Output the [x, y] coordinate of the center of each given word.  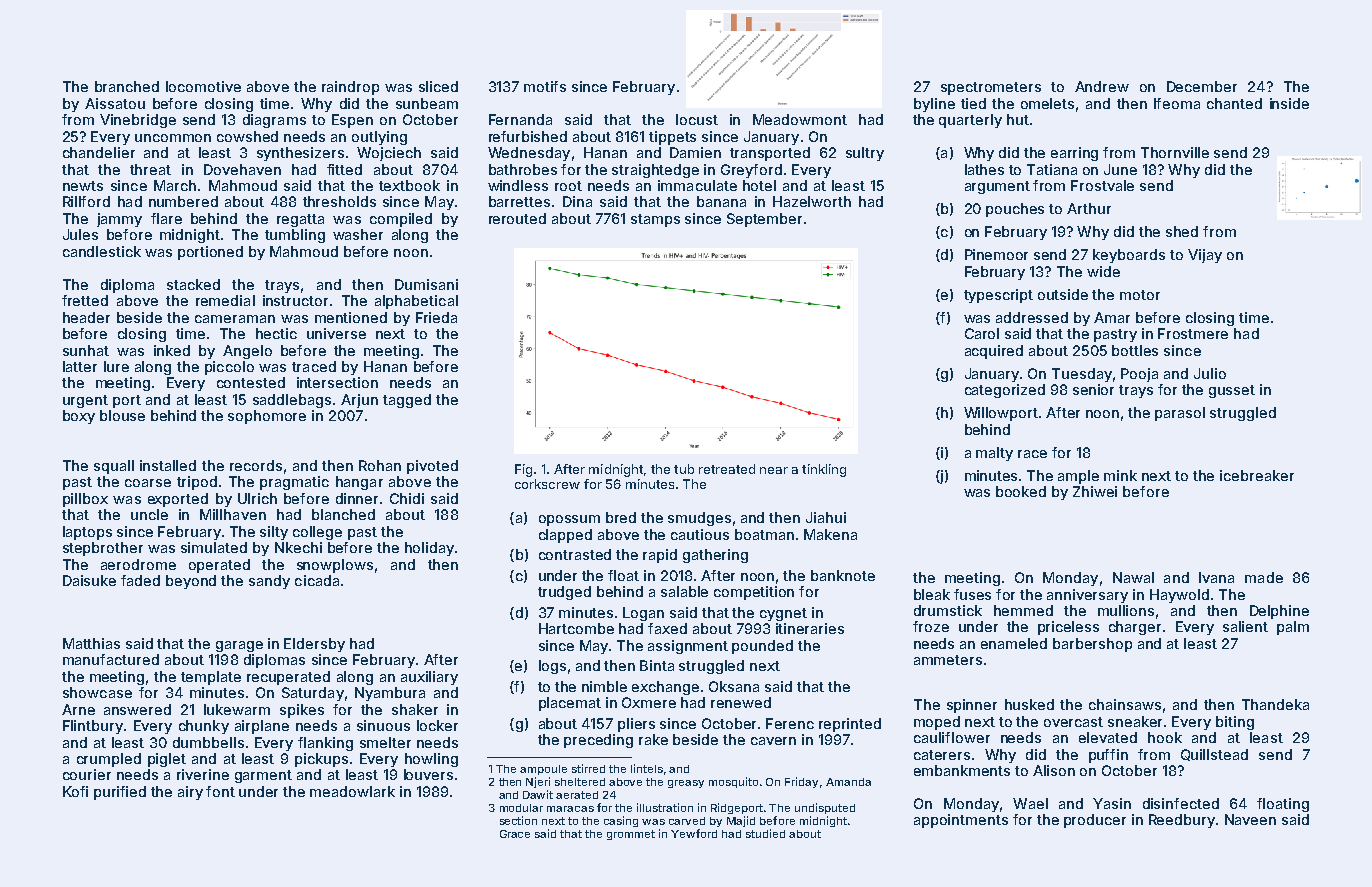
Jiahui [826, 517]
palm [1293, 628]
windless [518, 185]
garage [239, 646]
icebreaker [1257, 475]
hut [1018, 119]
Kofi [75, 791]
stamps [655, 220]
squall [114, 467]
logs [552, 667]
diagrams [274, 121]
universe [336, 333]
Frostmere [1193, 333]
